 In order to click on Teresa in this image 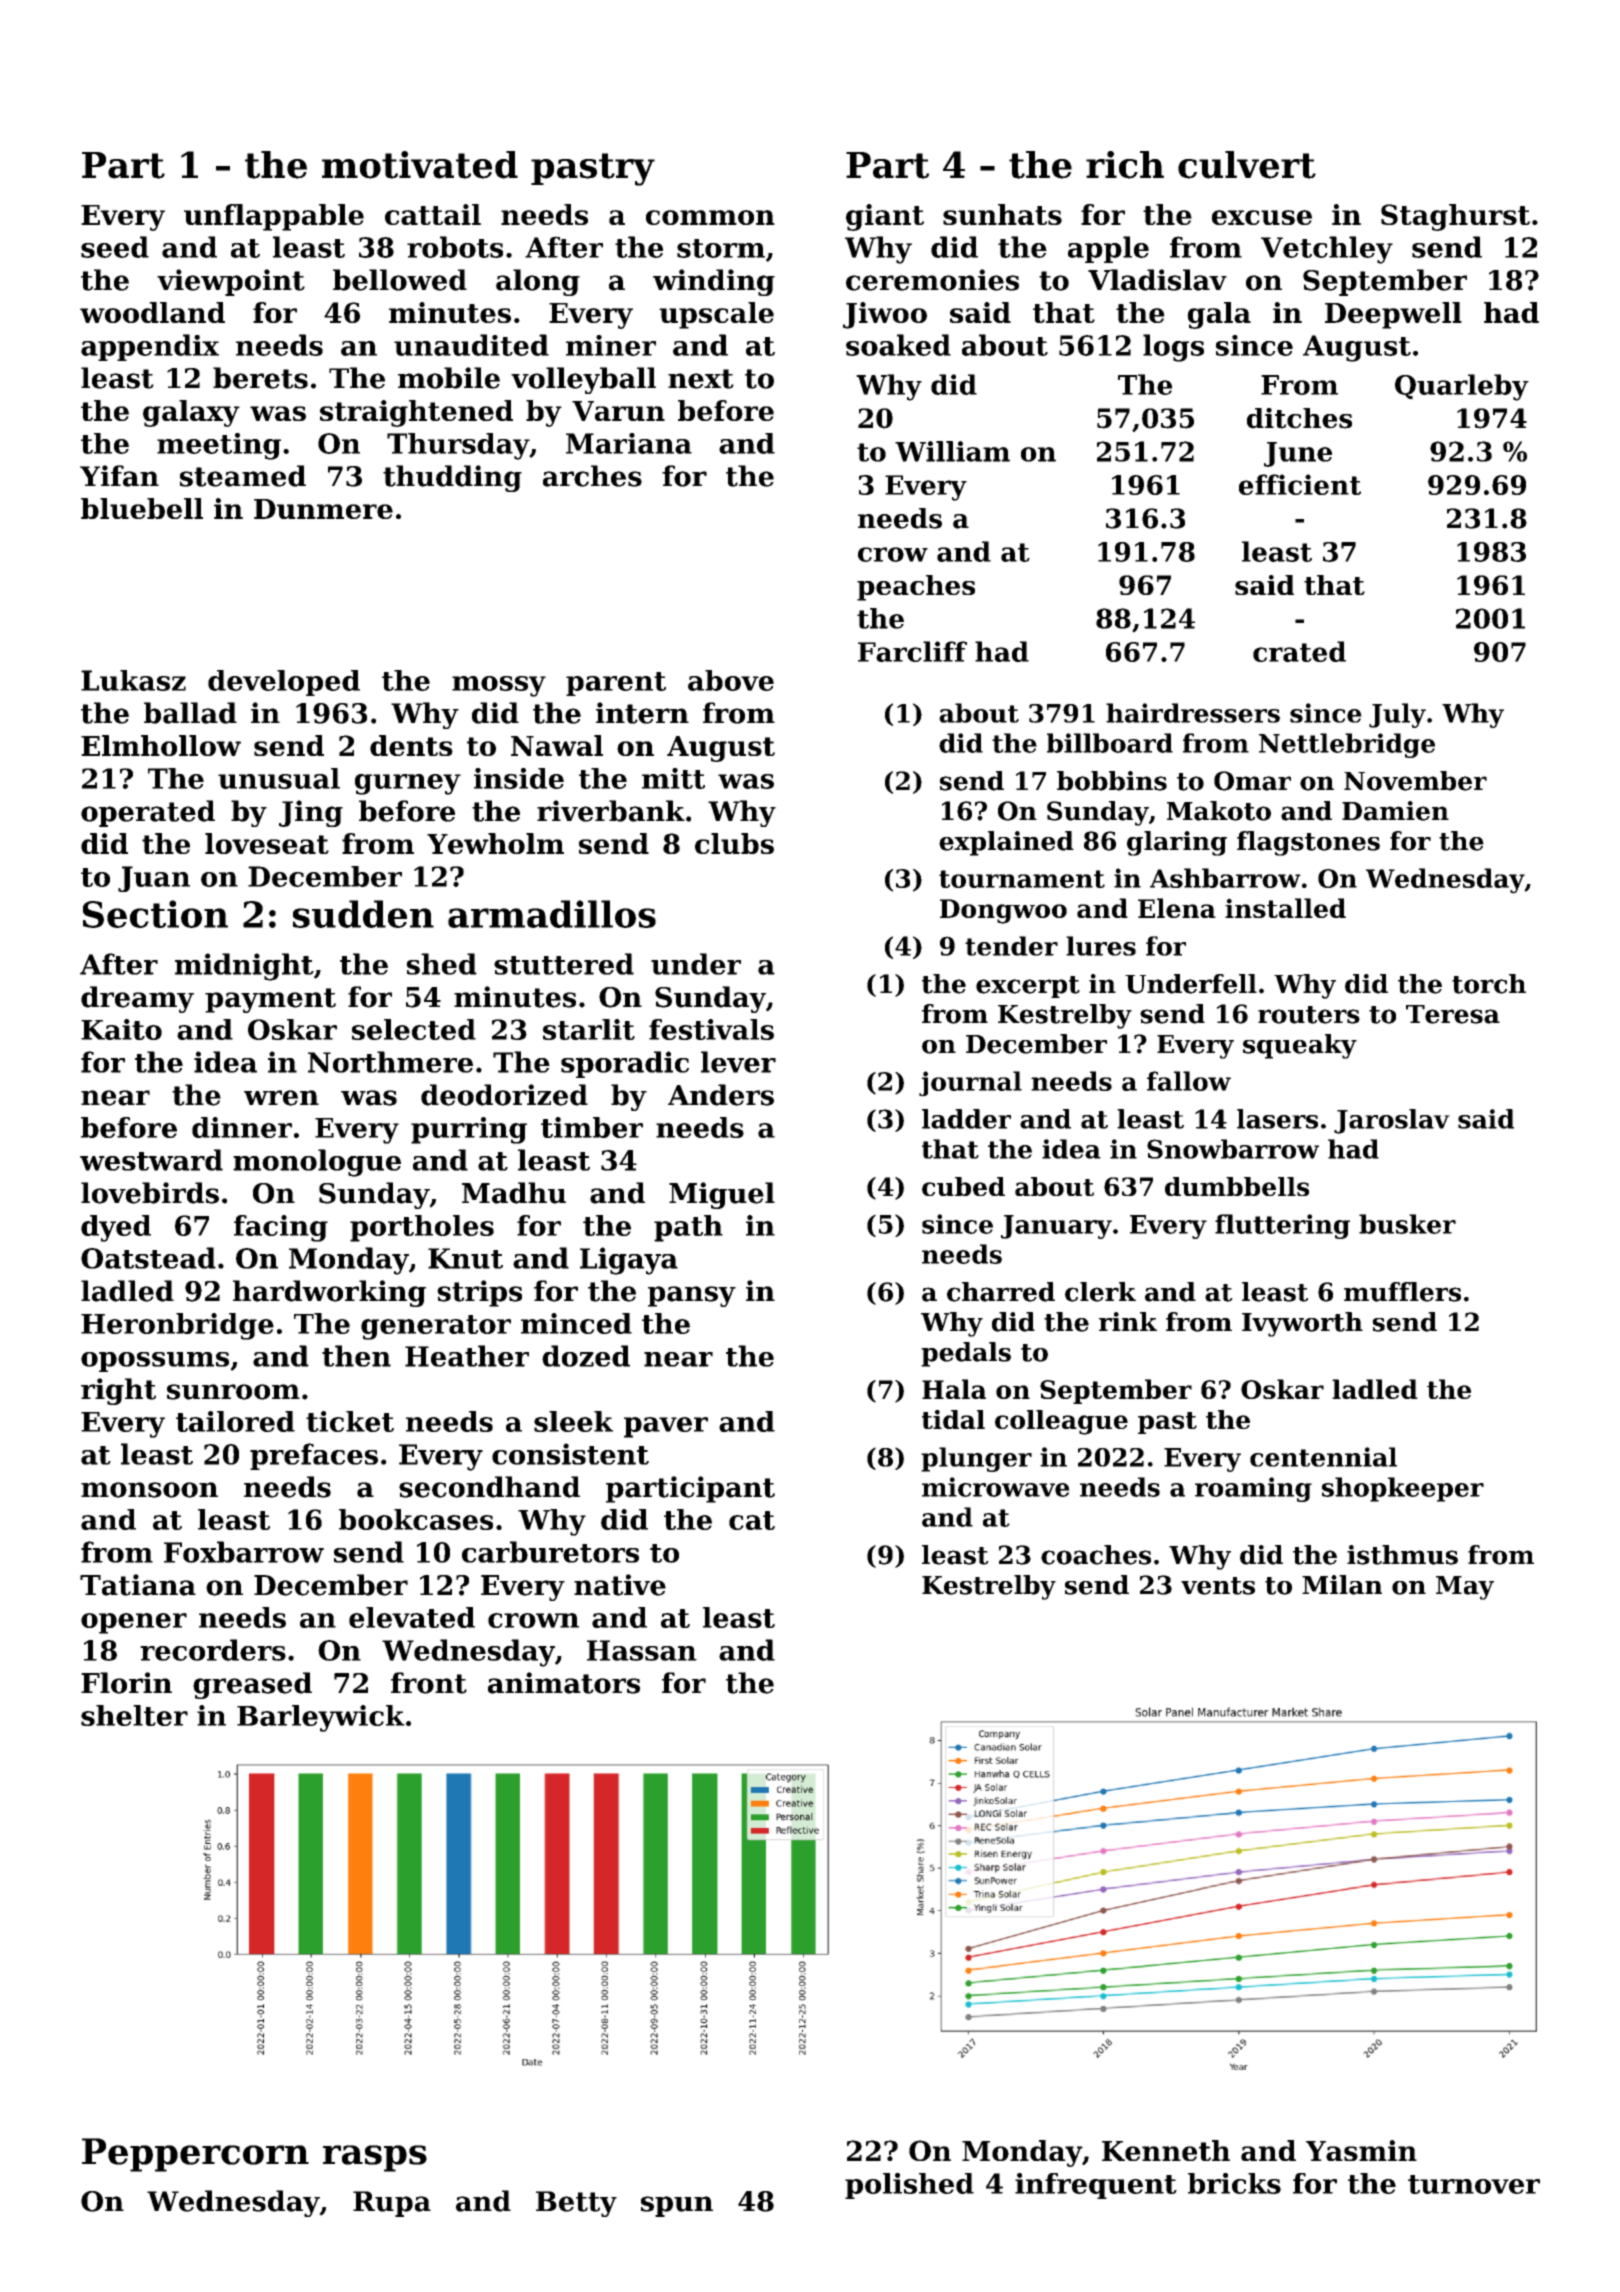, I will do `click(1453, 1014)`.
